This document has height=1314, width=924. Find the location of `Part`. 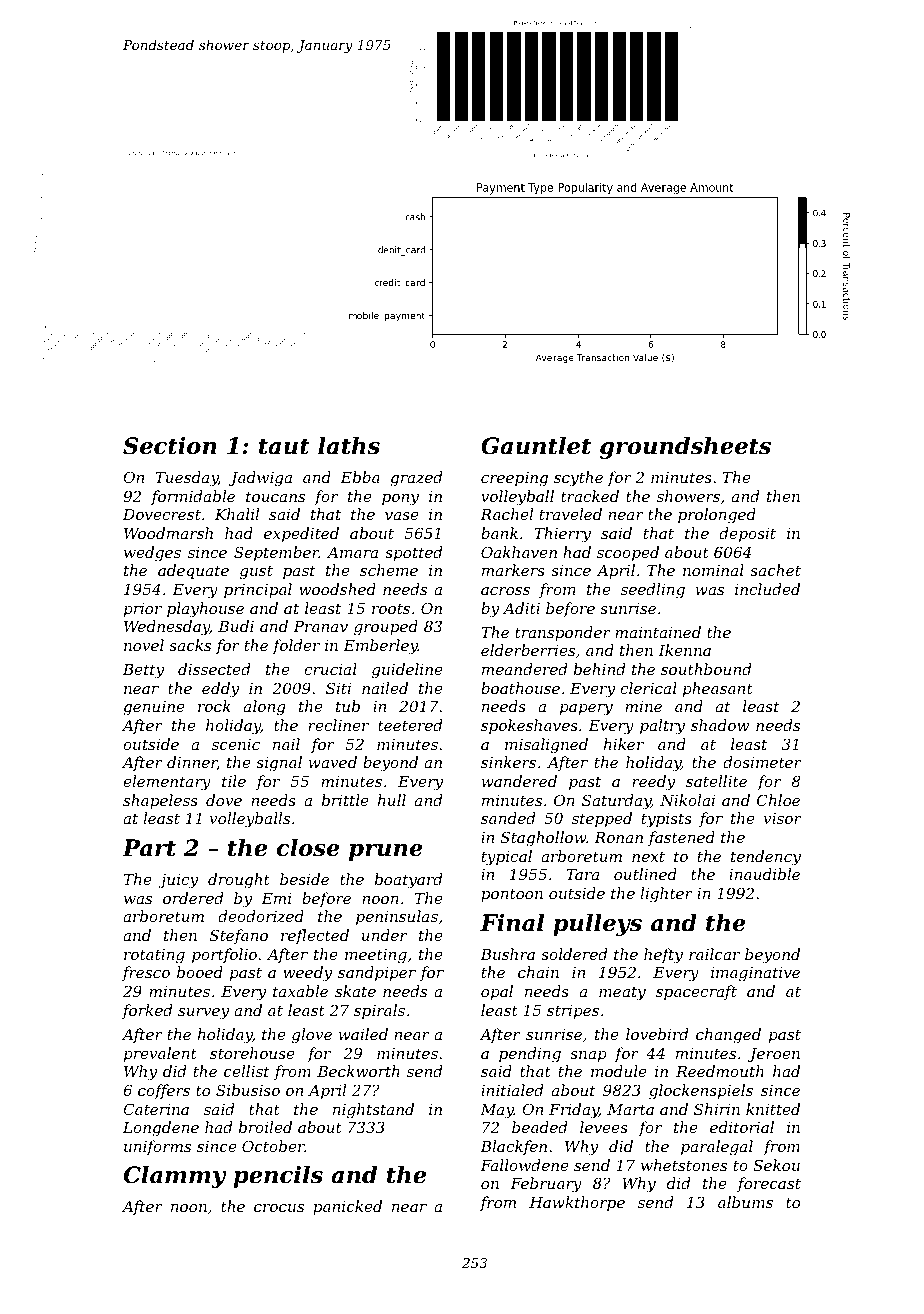

Part is located at coordinates (149, 848).
